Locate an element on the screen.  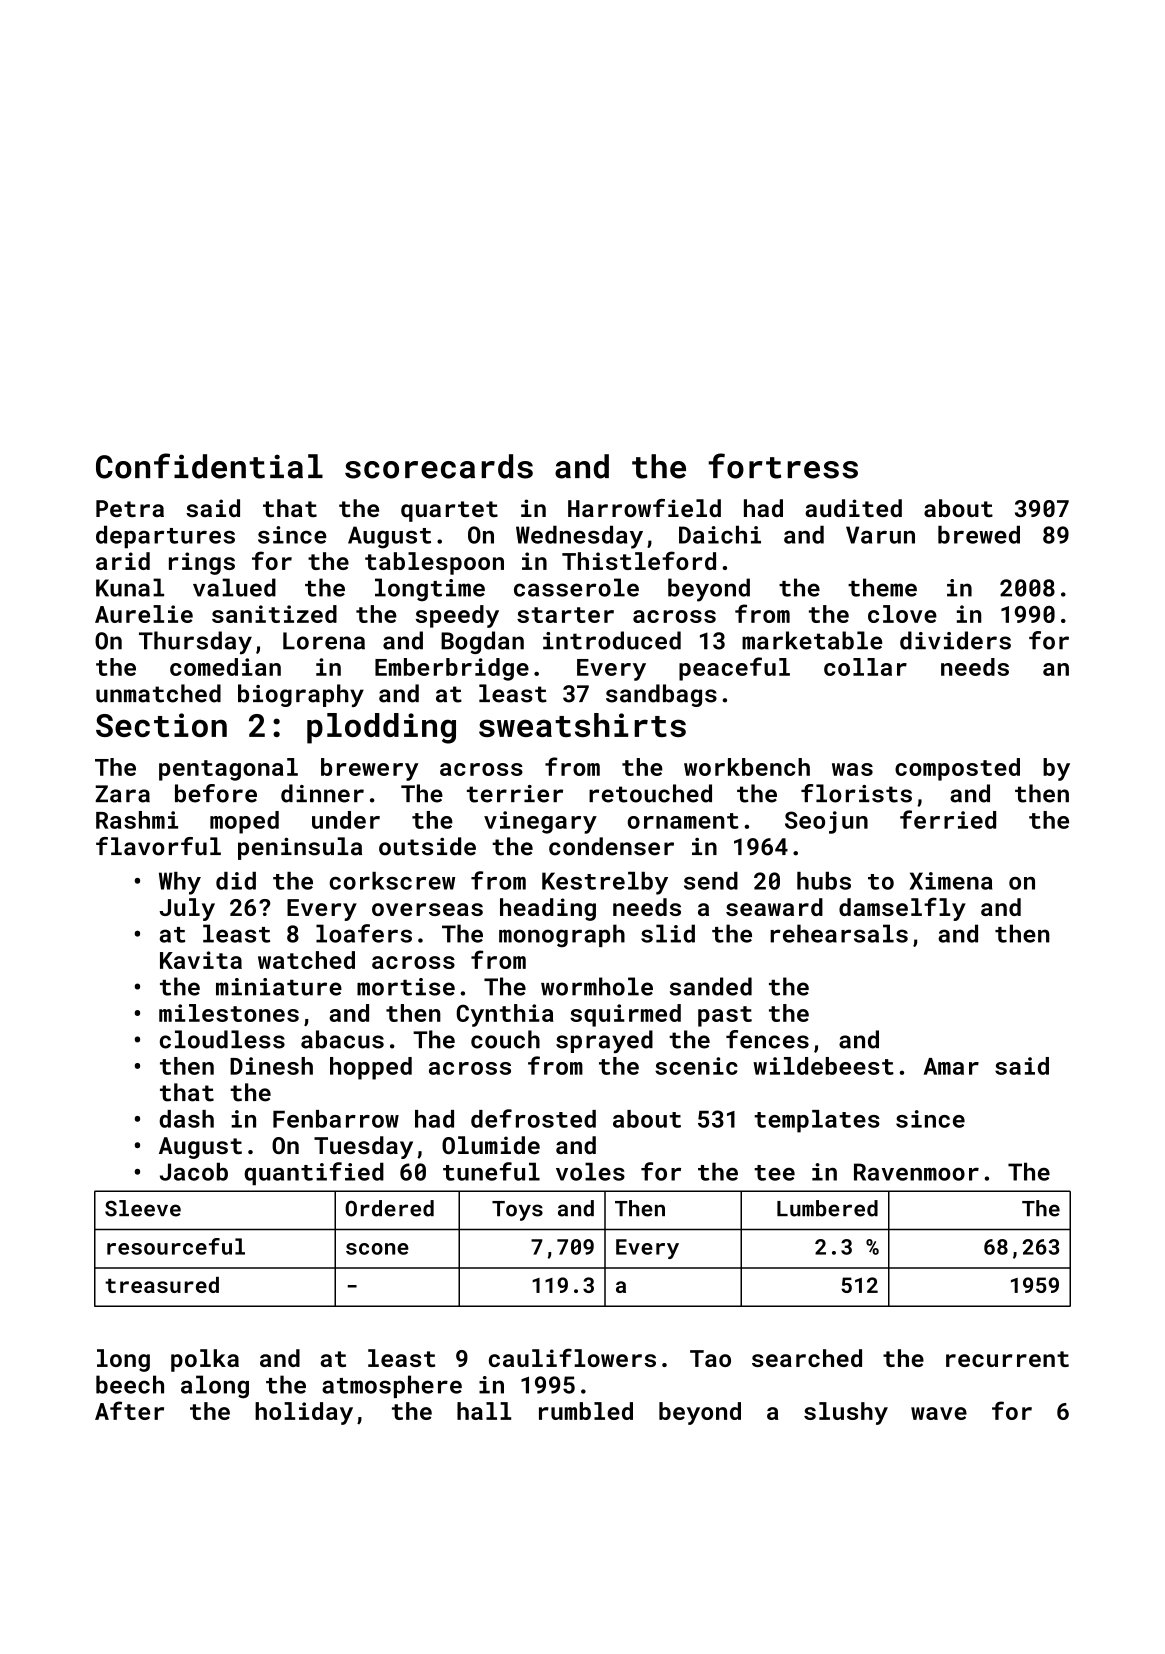
introduced is located at coordinates (612, 640).
